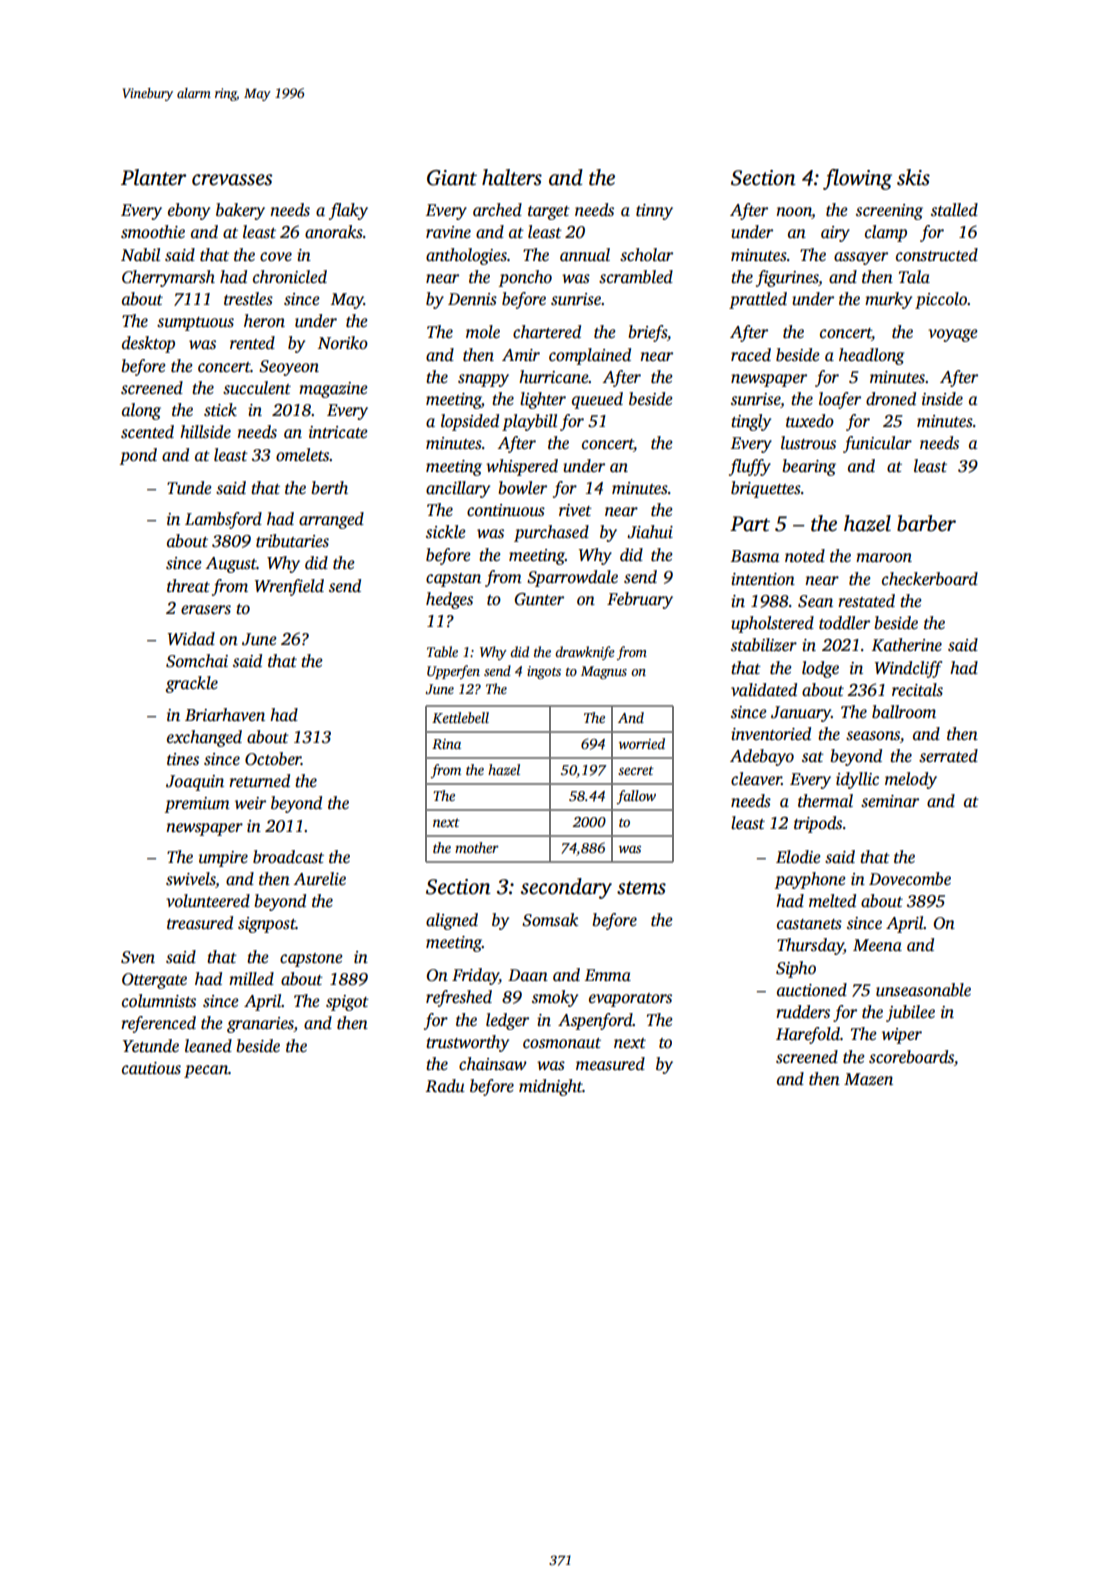  Describe the element at coordinates (303, 455) in the document. I see `omelets` at that location.
